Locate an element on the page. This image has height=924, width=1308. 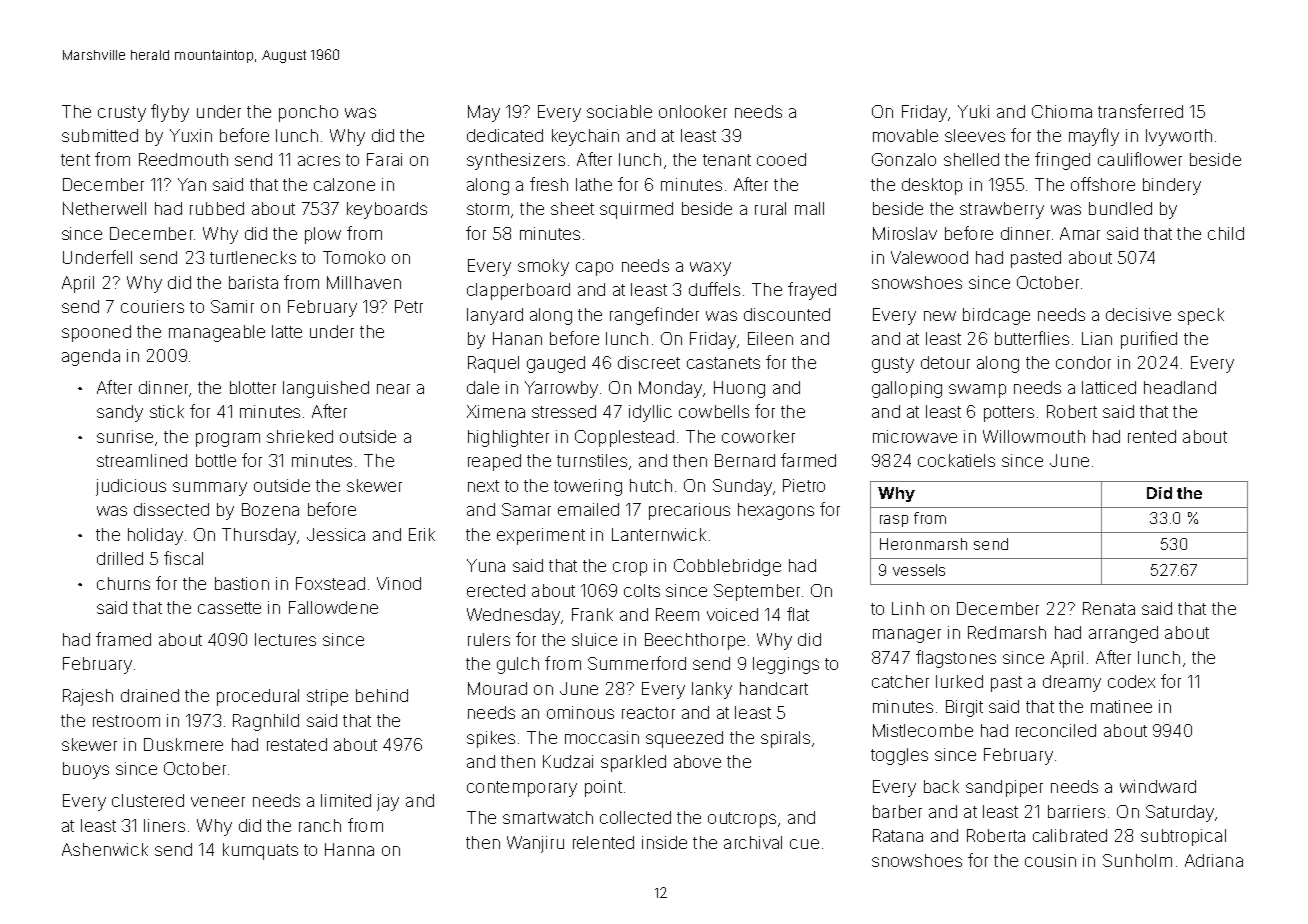
Frank is located at coordinates (592, 614).
